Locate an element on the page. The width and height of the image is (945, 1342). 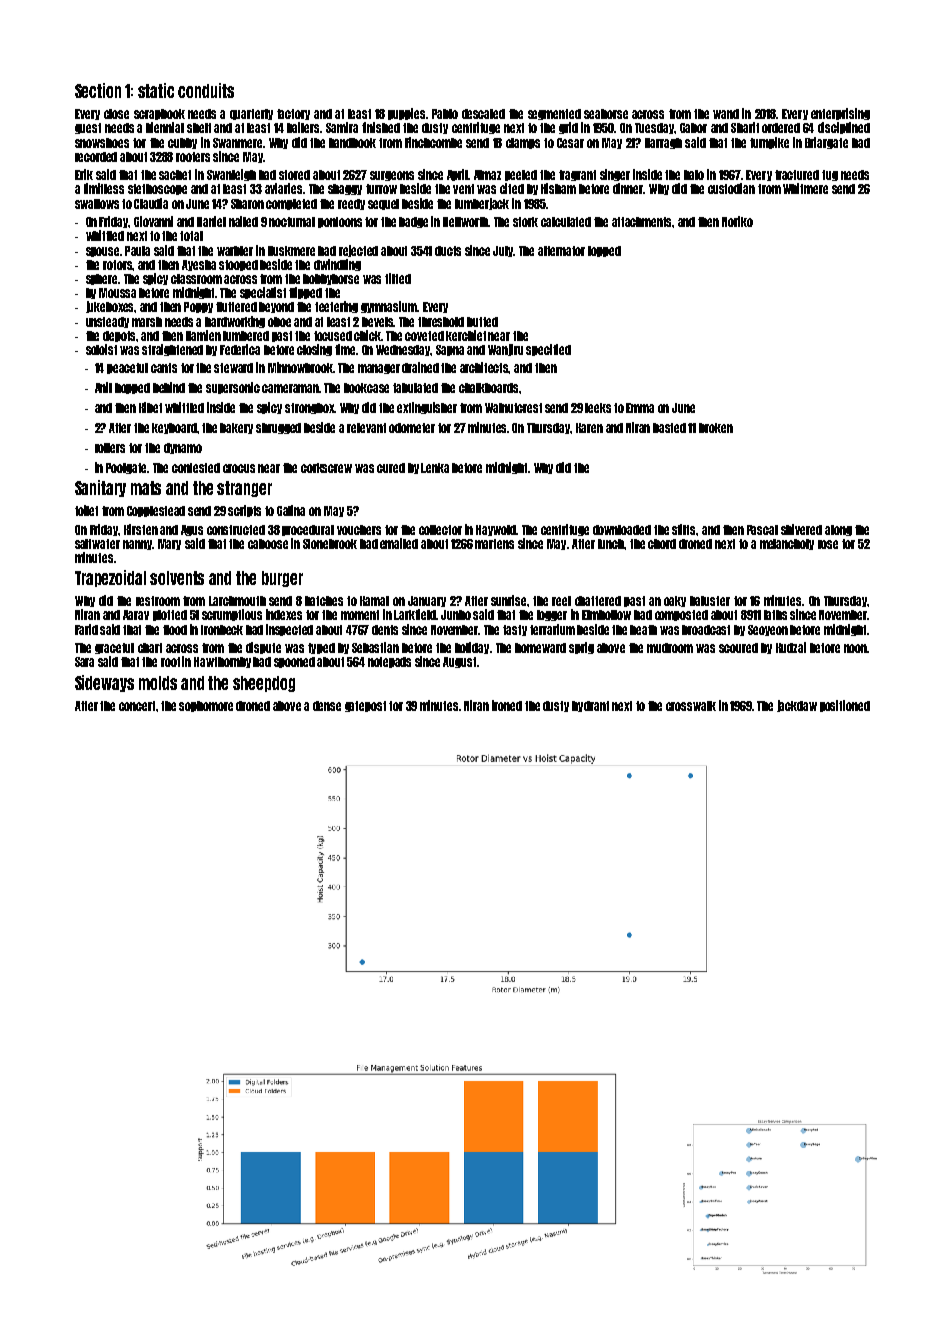
leeks is located at coordinates (598, 408).
